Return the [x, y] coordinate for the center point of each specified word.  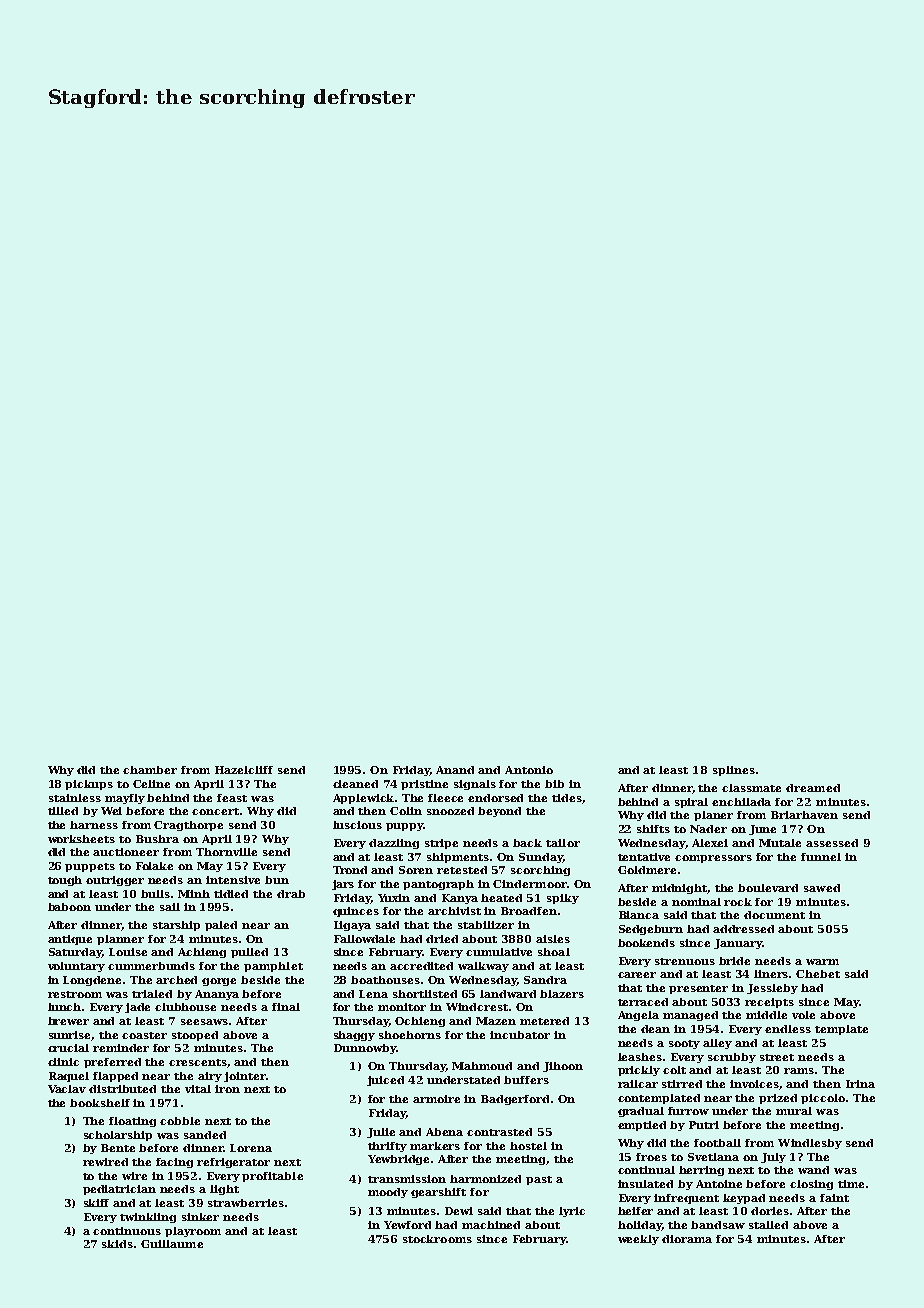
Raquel [69, 1077]
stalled [768, 1225]
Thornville [226, 852]
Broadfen [529, 911]
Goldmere [647, 870]
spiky [563, 899]
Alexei [710, 843]
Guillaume [172, 1244]
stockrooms [437, 1239]
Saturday [75, 953]
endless [788, 1029]
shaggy [354, 1036]
